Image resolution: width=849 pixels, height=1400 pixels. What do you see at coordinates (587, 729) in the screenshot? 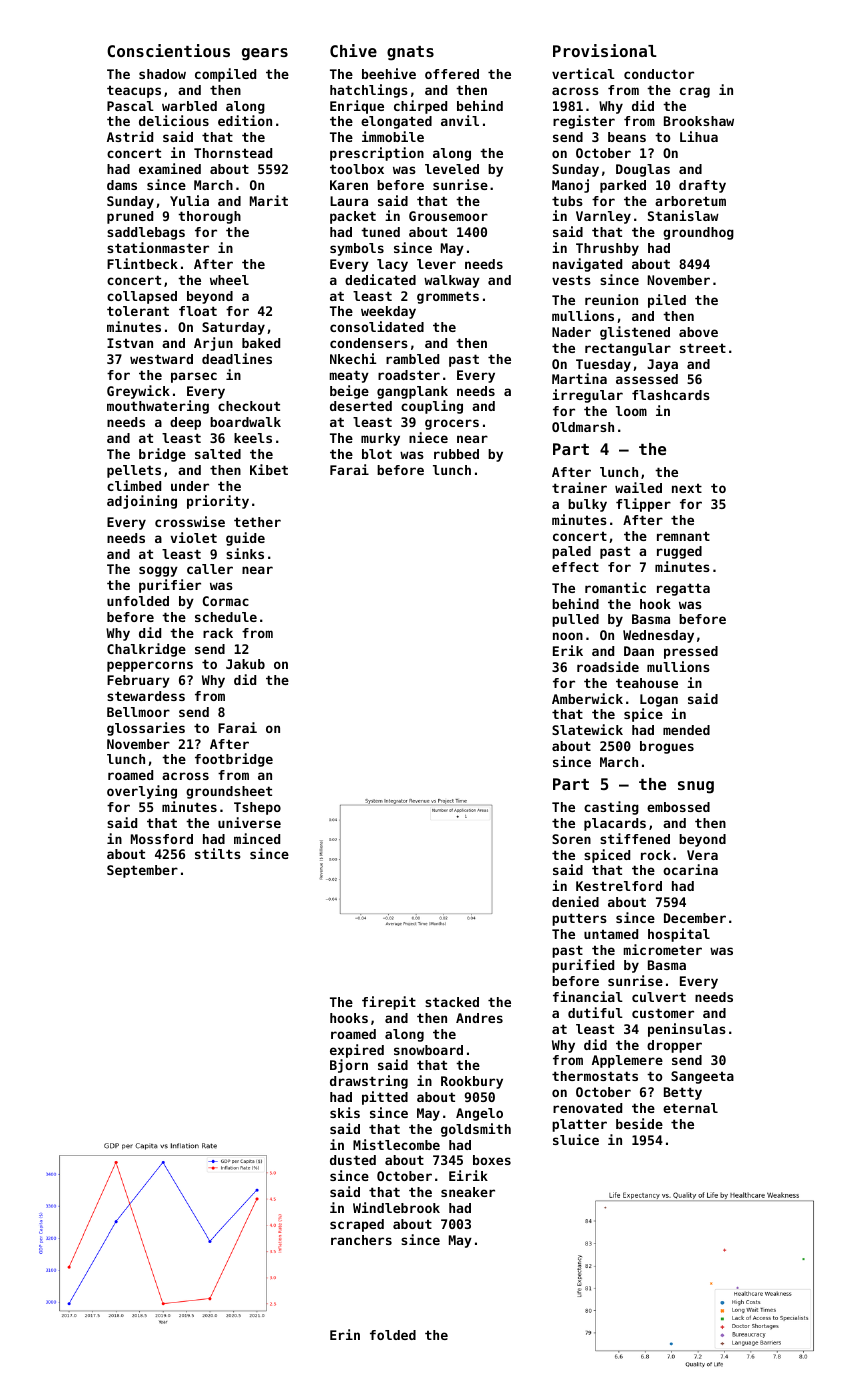
I see `Slatewick` at bounding box center [587, 729].
